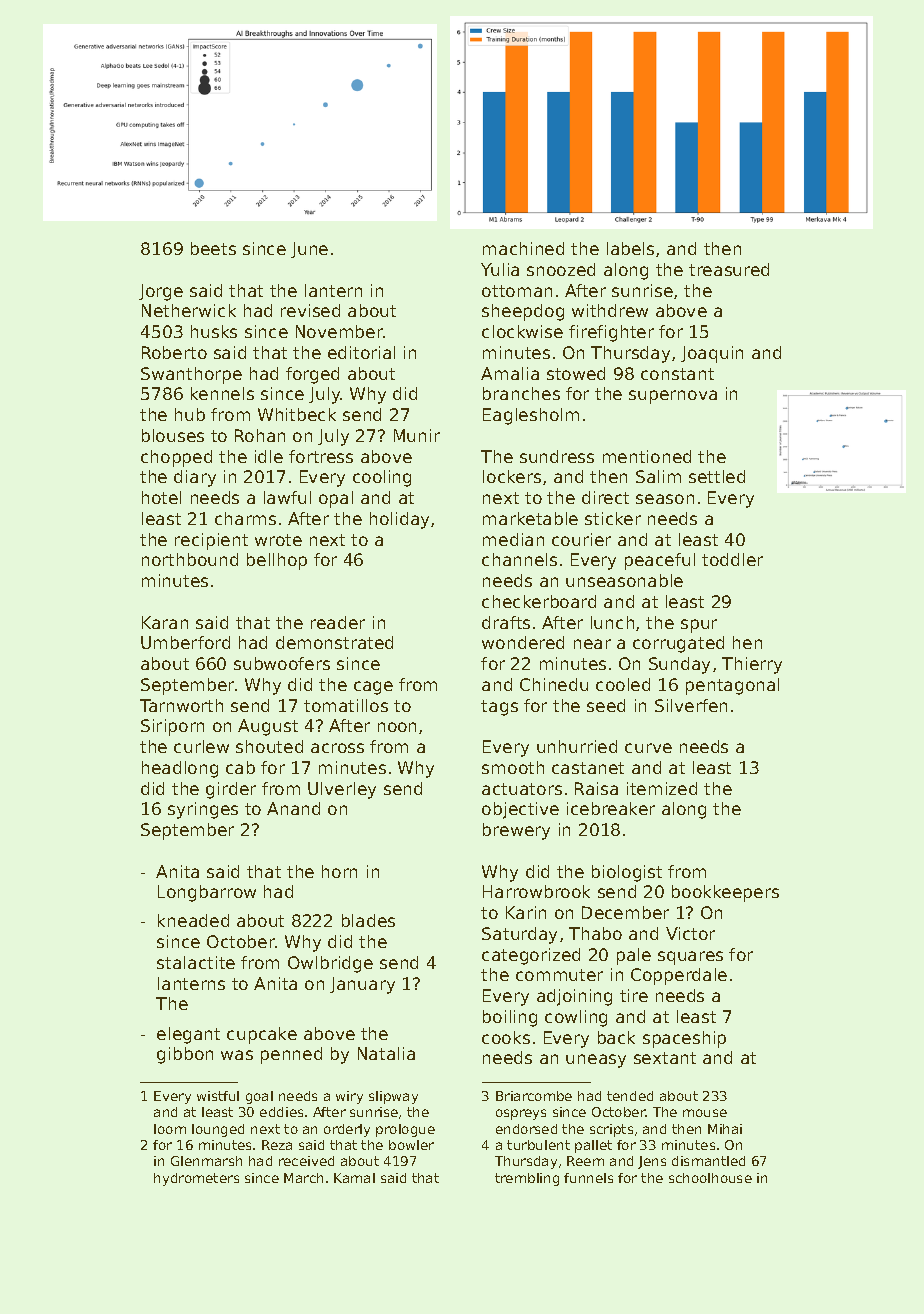 This screenshot has height=1314, width=924. I want to click on snoozed, so click(561, 269).
